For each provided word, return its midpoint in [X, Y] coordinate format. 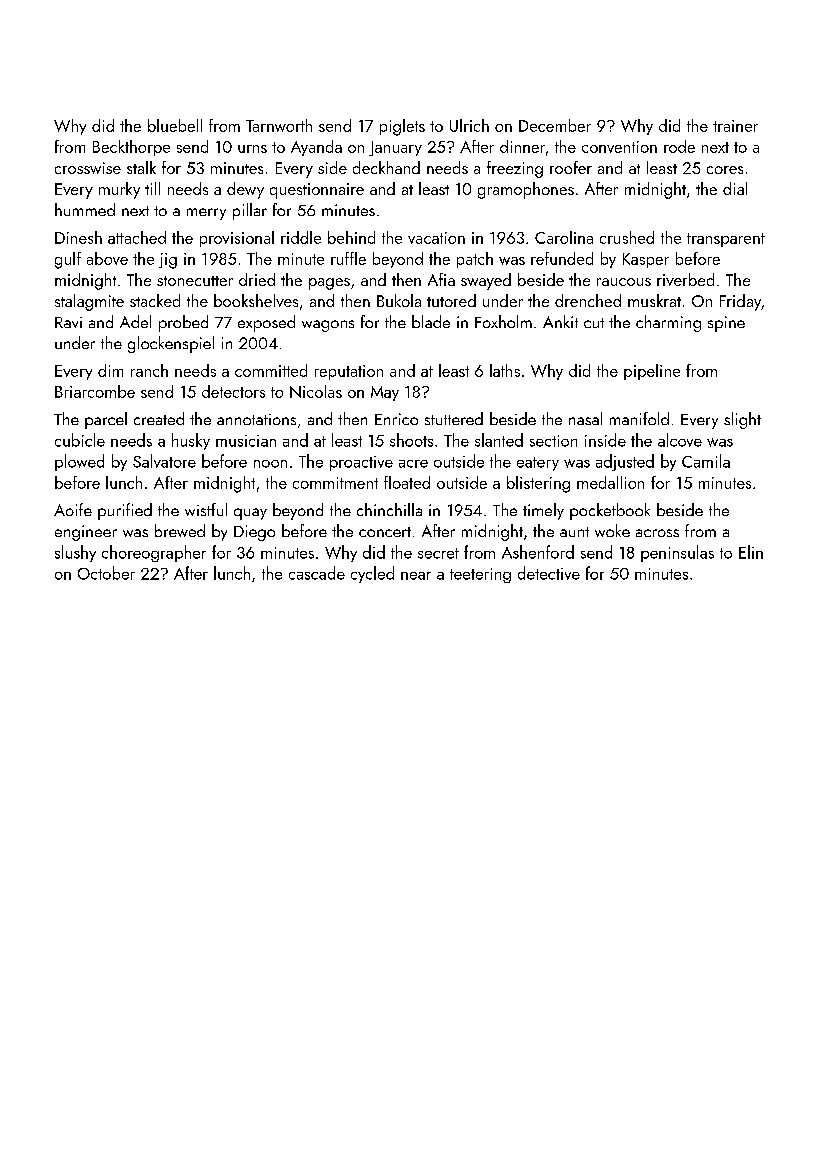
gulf [68, 260]
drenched [588, 300]
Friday [740, 302]
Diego [254, 533]
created [159, 418]
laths [505, 370]
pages [329, 284]
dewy [245, 190]
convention [619, 147]
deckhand [386, 167]
